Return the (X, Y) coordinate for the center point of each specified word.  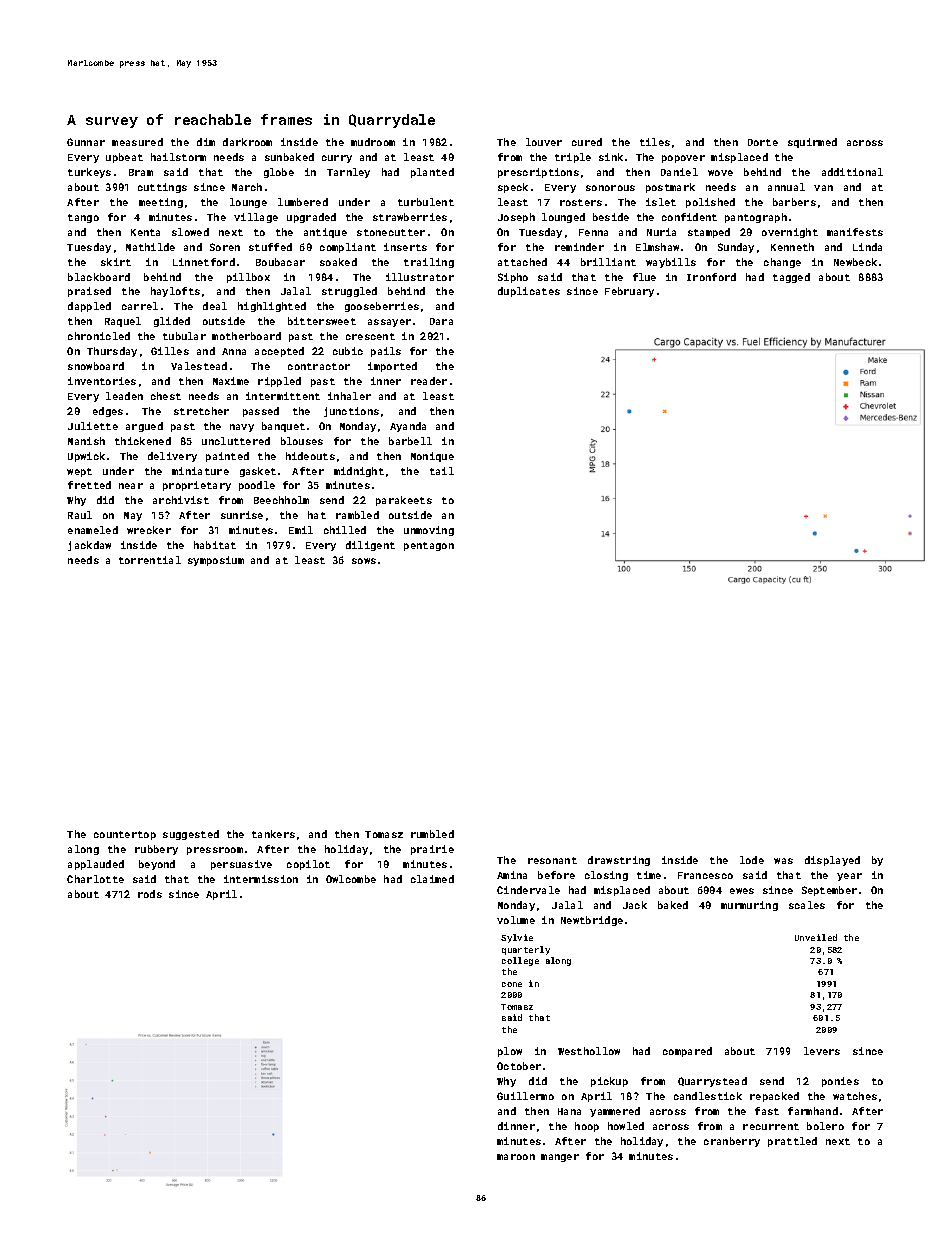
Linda (867, 247)
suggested (191, 835)
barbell (410, 441)
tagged (791, 278)
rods (150, 894)
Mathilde (150, 247)
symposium (216, 561)
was (783, 861)
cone (512, 984)
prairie (432, 850)
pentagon (429, 546)
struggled (349, 292)
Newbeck (855, 262)
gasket (258, 472)
